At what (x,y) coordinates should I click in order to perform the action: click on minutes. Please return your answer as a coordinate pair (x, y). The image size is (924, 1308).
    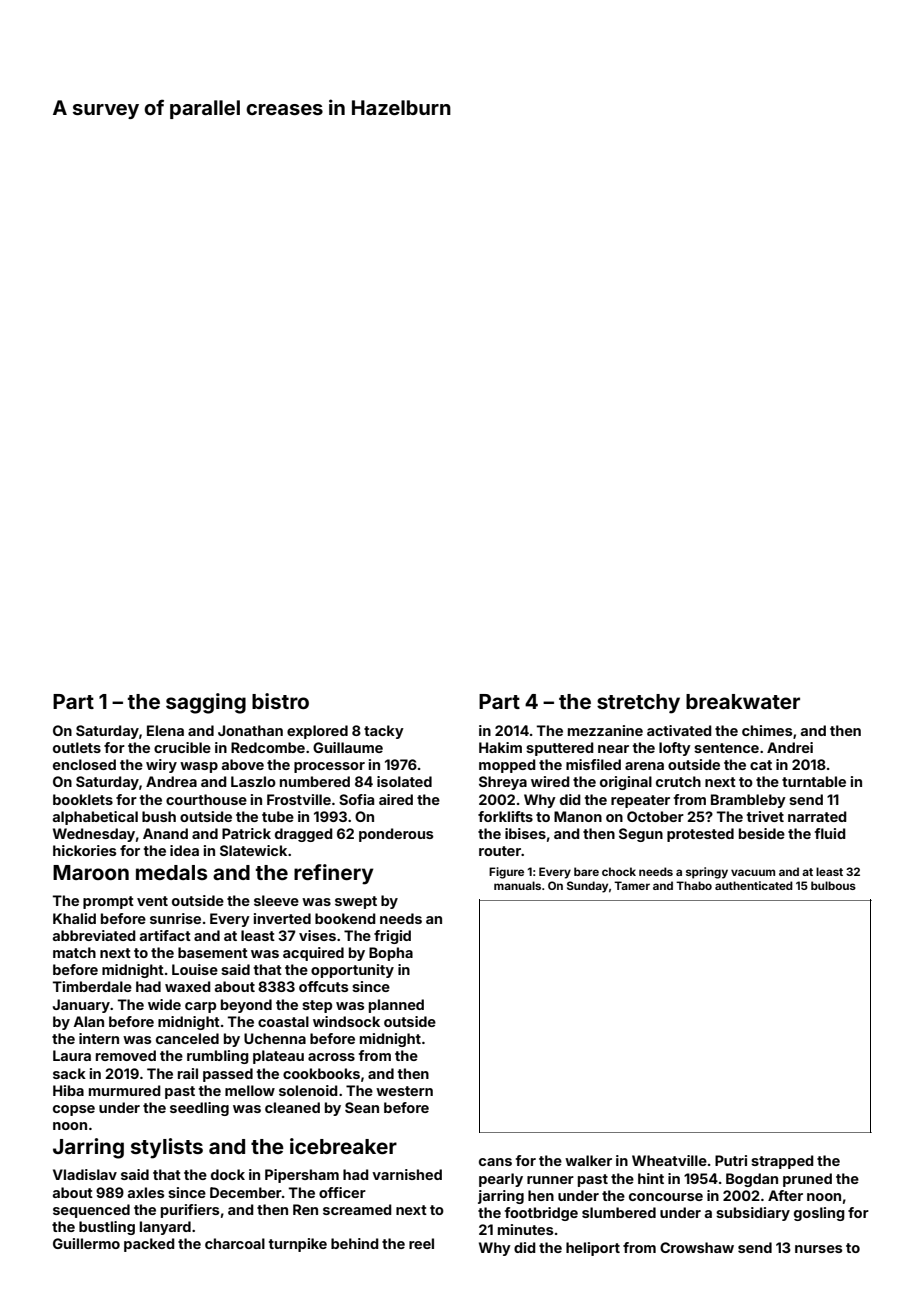
    Looking at the image, I should click on (526, 1229).
